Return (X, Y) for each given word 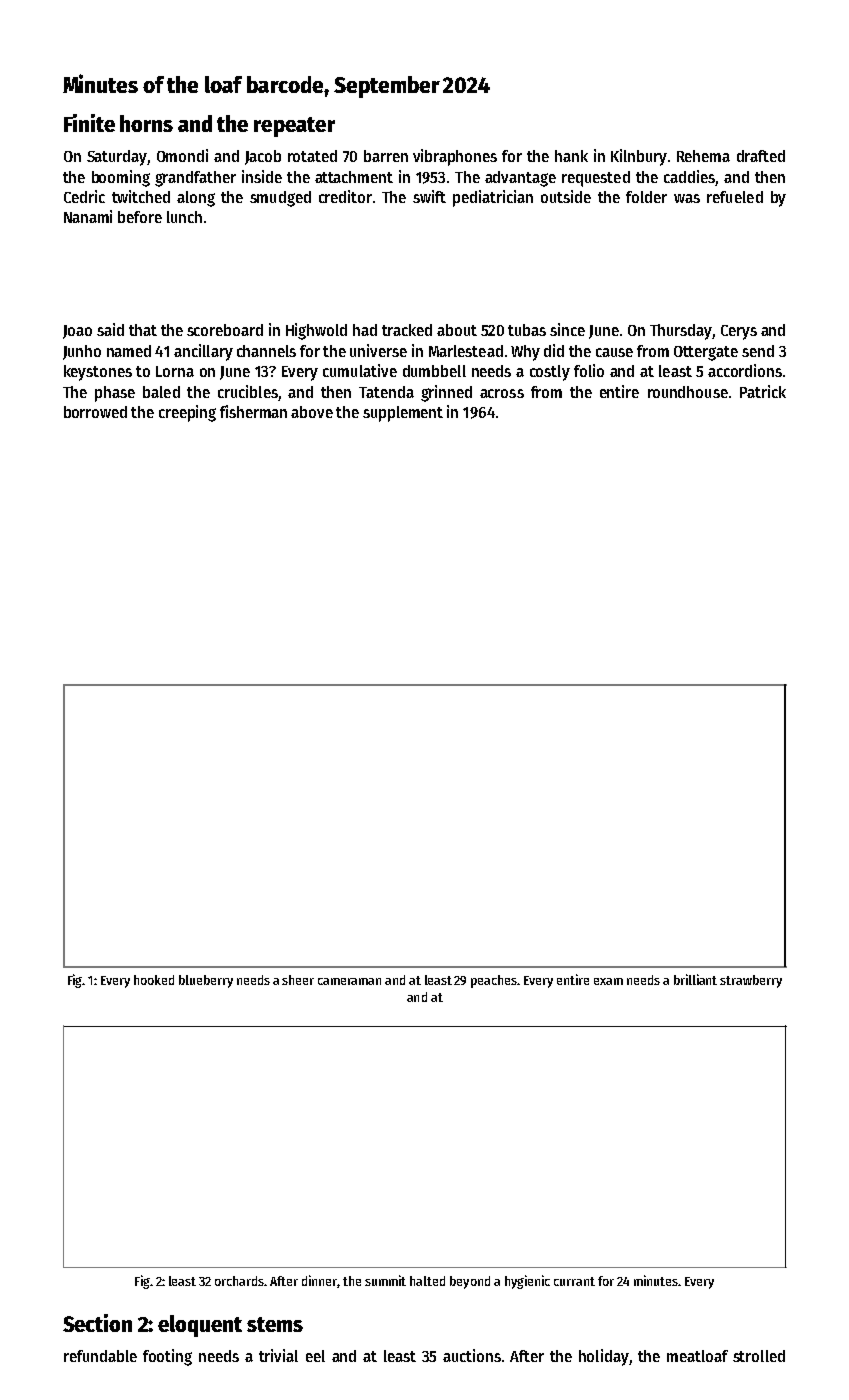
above (312, 412)
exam (608, 981)
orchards (239, 1281)
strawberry (751, 981)
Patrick (763, 391)
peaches (494, 981)
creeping (187, 413)
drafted (761, 156)
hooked (154, 980)
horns (146, 123)
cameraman (349, 981)
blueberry (206, 981)
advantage (520, 179)
